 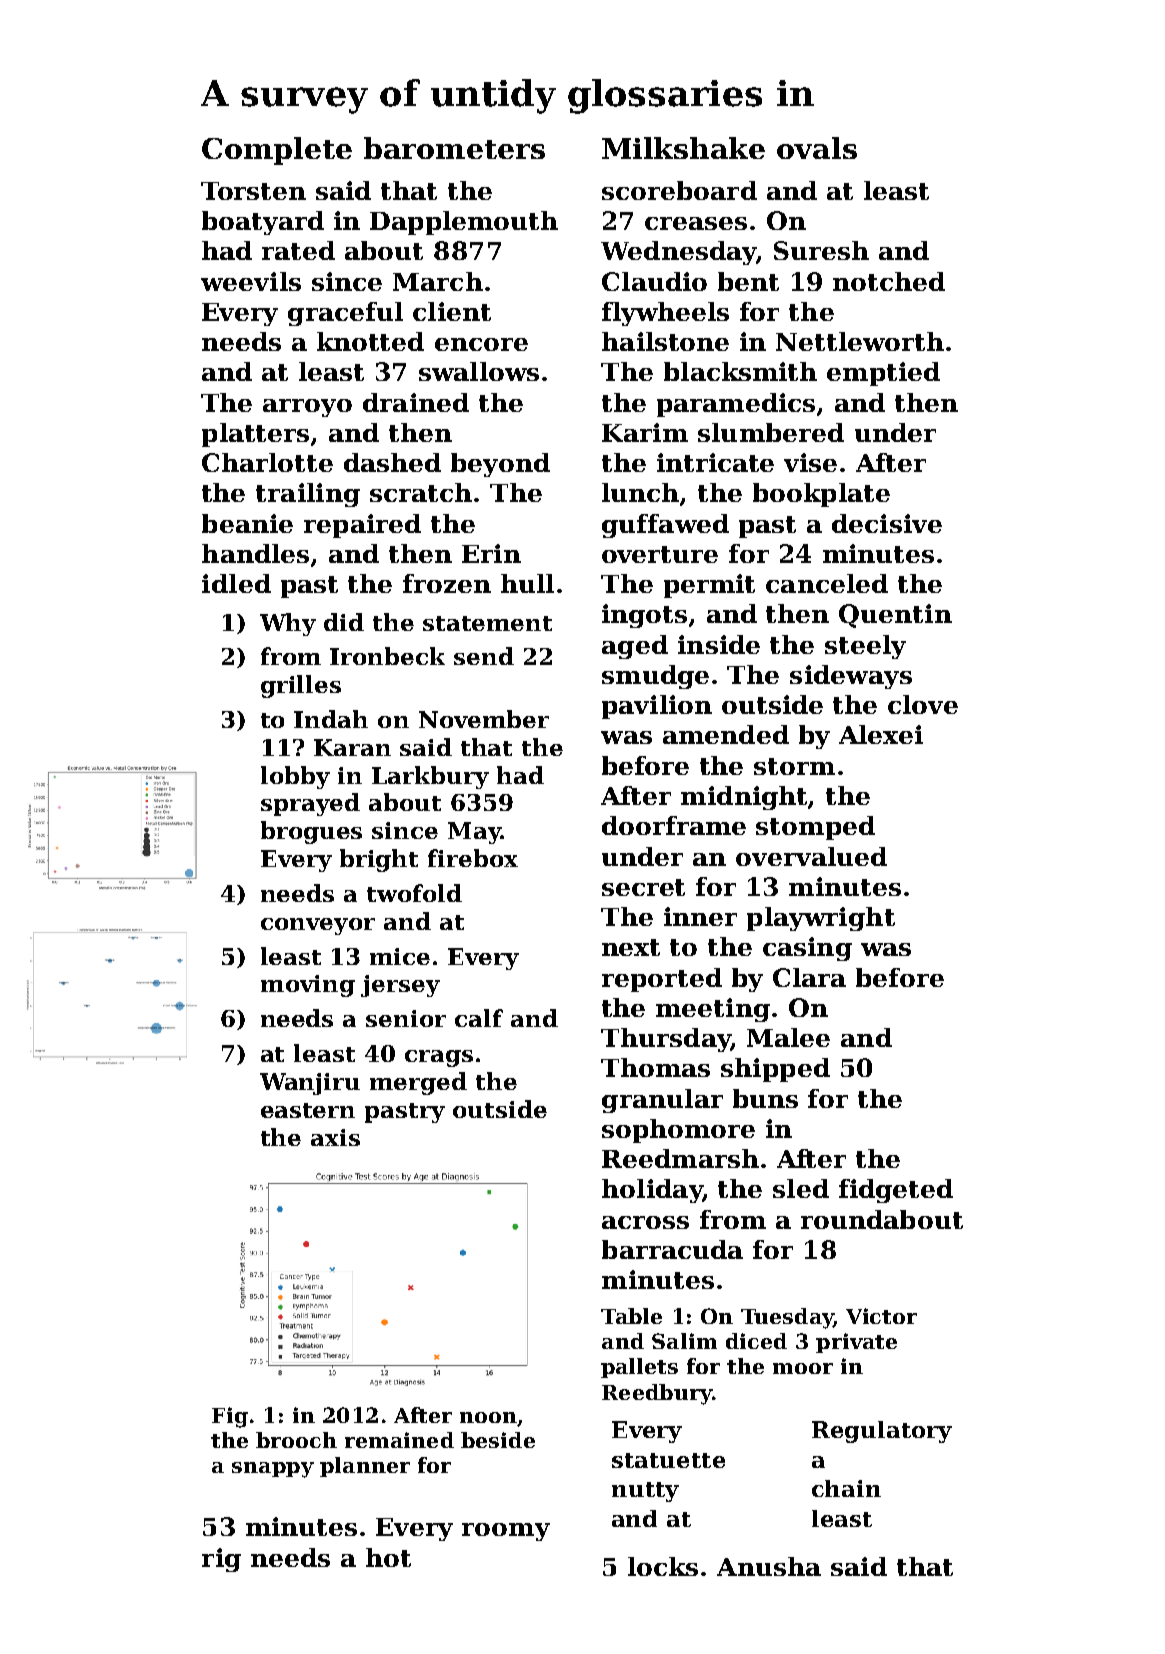 What do you see at coordinates (769, 1566) in the image?
I see `Anusha` at bounding box center [769, 1566].
